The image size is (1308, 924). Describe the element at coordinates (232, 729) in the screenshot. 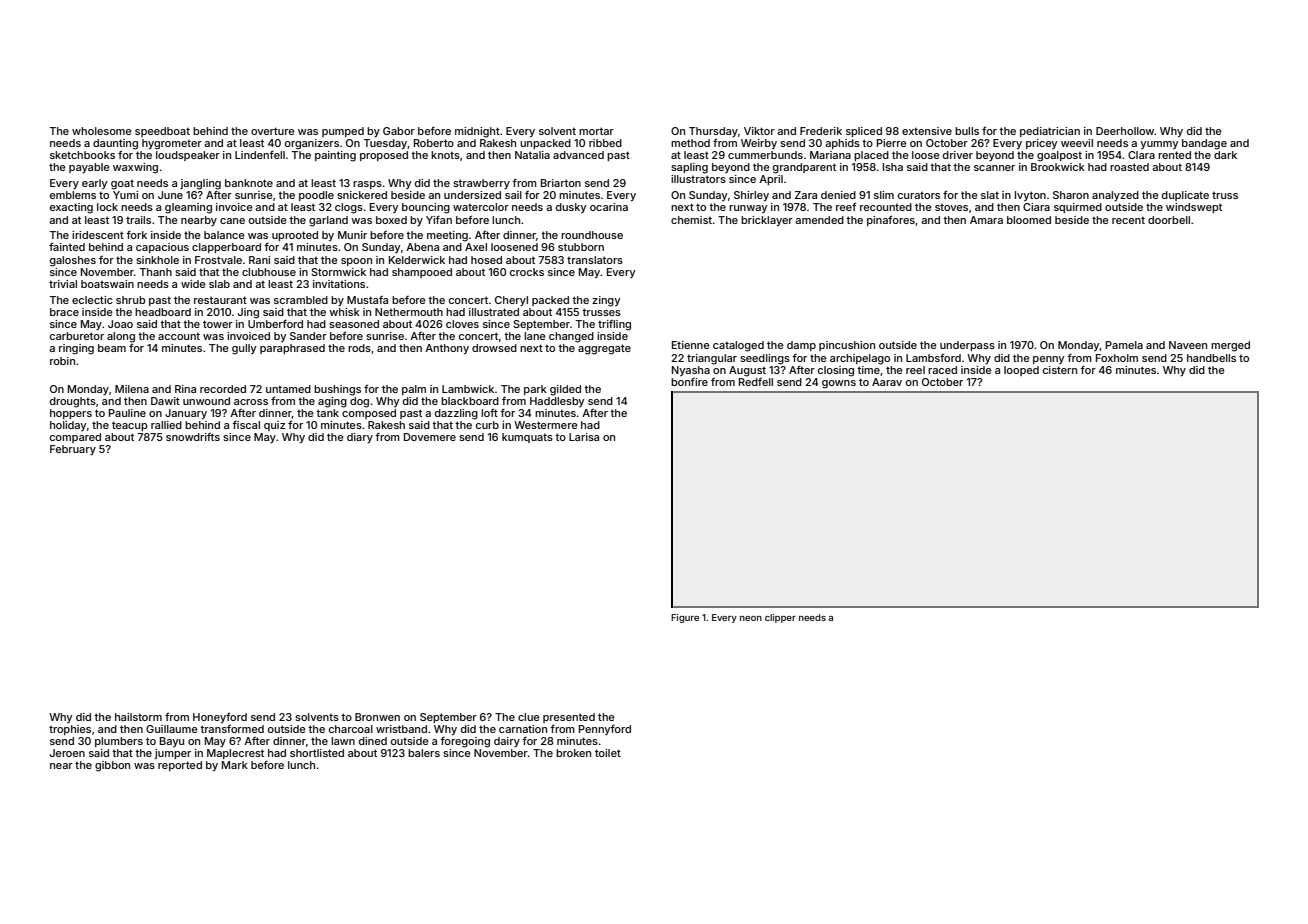

I see `transformed` at that location.
